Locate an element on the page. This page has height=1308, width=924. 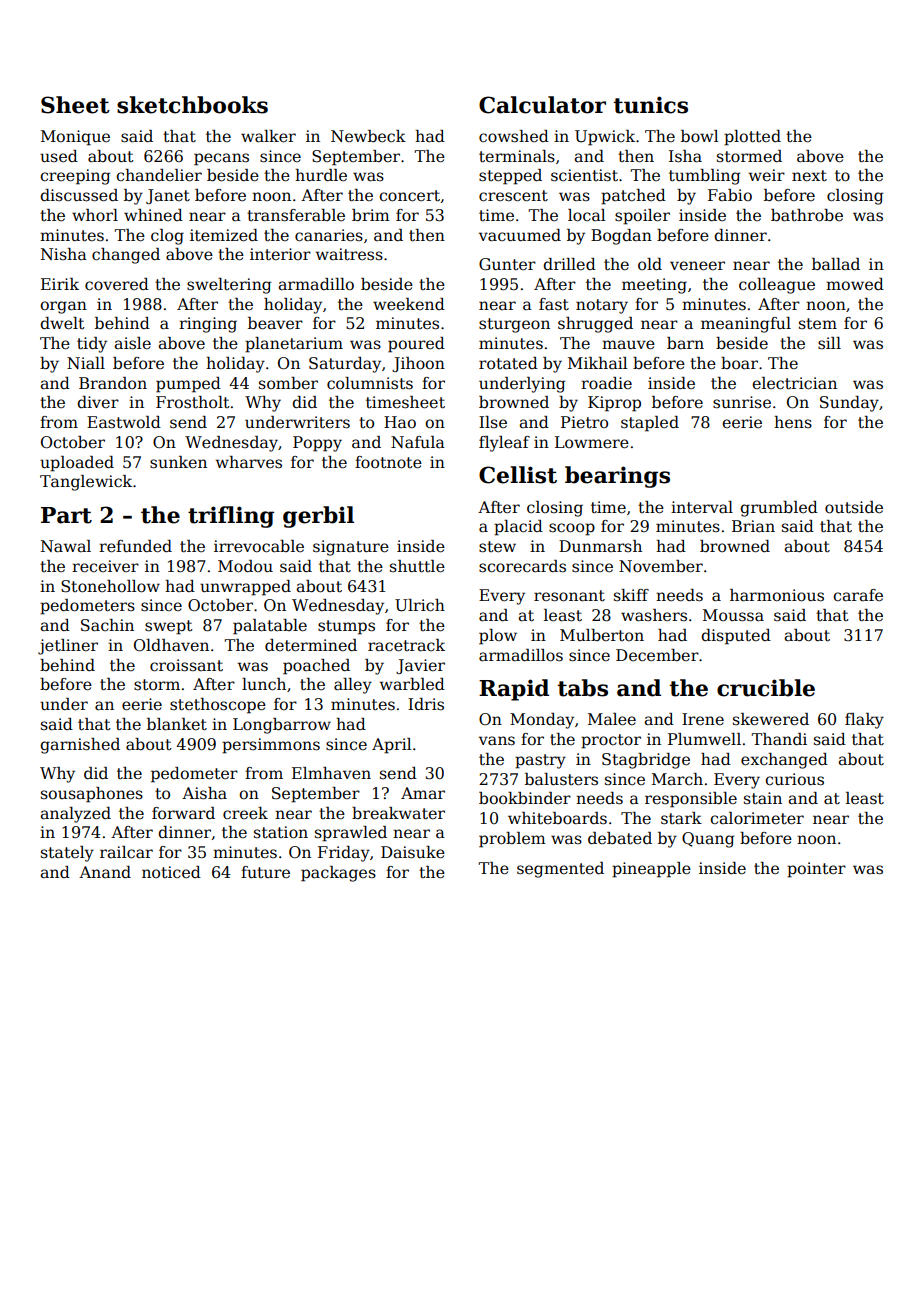
Thandi is located at coordinates (779, 739).
